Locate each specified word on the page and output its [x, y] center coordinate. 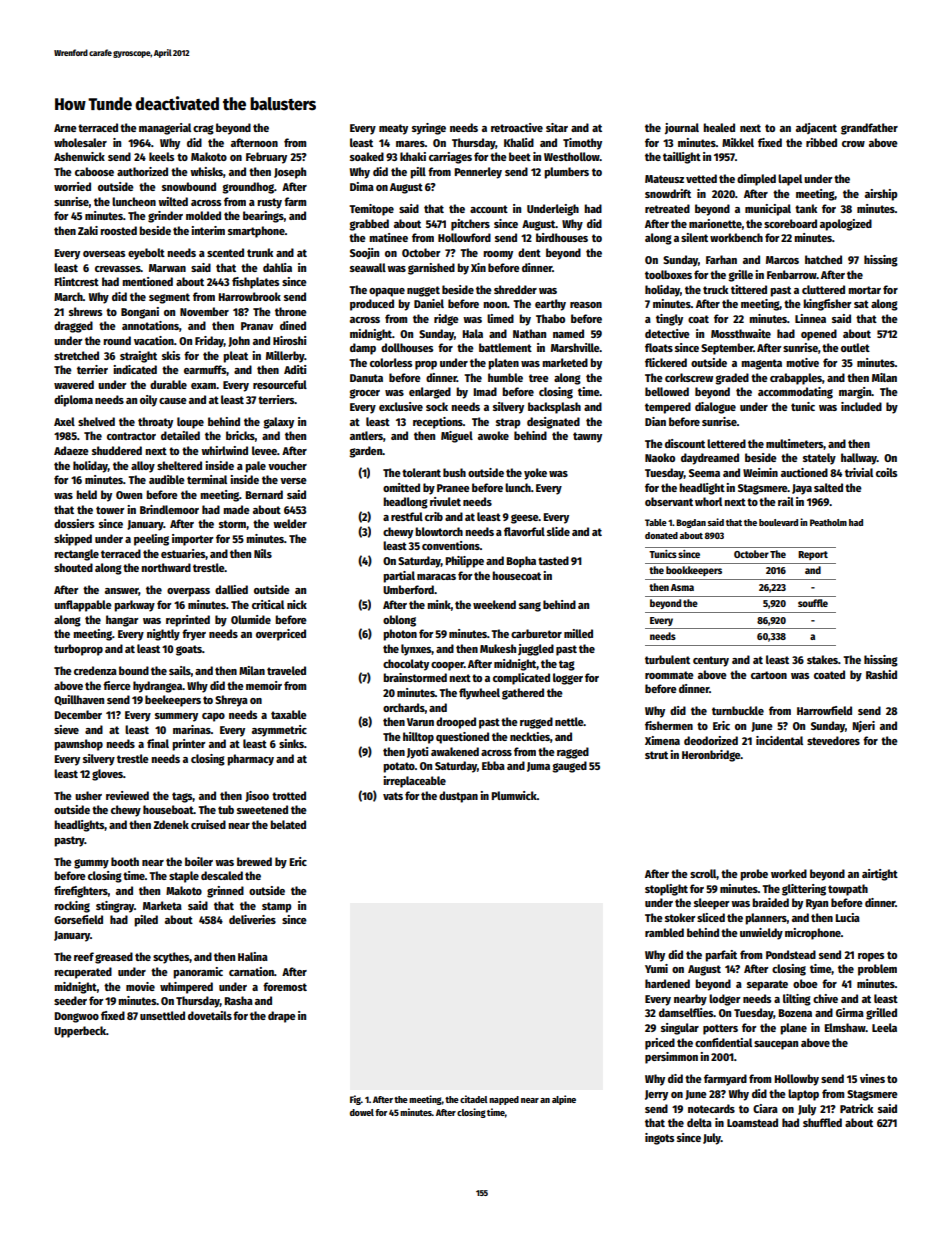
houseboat [168, 809]
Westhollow [572, 156]
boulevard [778, 522]
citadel [474, 1099]
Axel [64, 421]
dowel [362, 1112]
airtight [880, 875]
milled [578, 633]
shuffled [822, 1122]
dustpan [458, 797]
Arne [65, 128]
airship [881, 195]
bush [454, 472]
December [78, 714]
